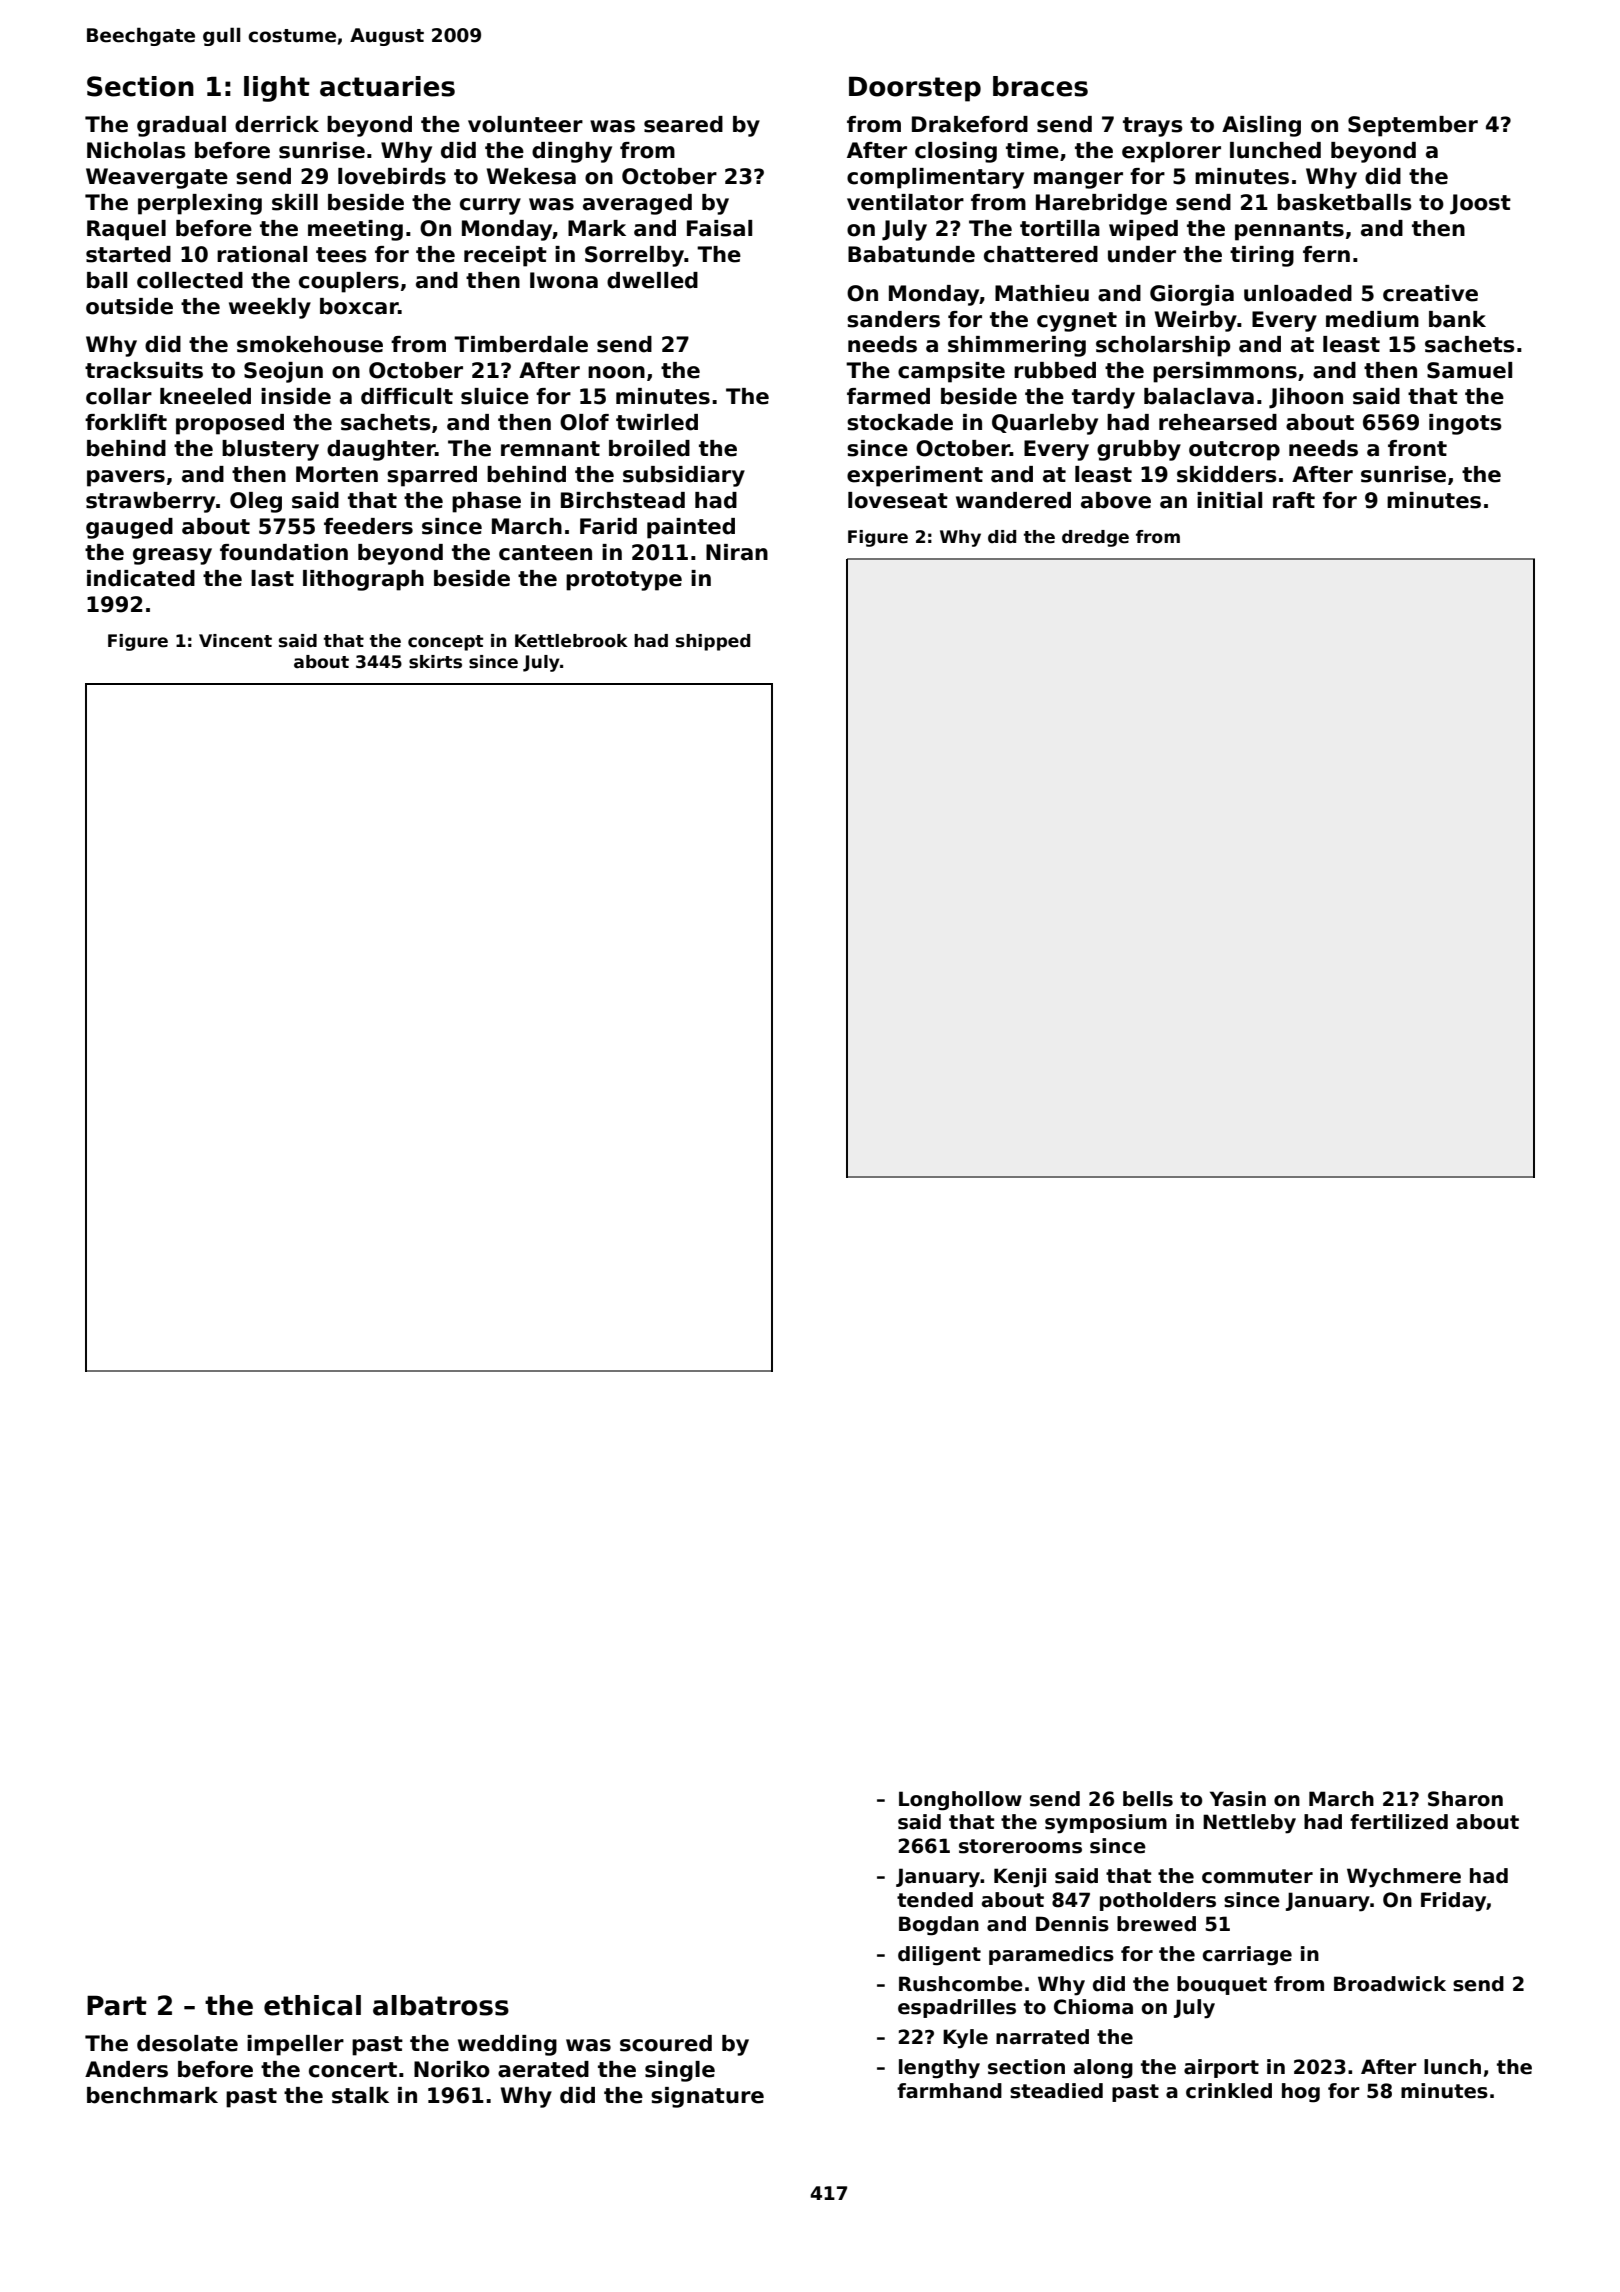 The width and height of the image is (1620, 2292). What do you see at coordinates (387, 86) in the image?
I see `actuaries` at bounding box center [387, 86].
